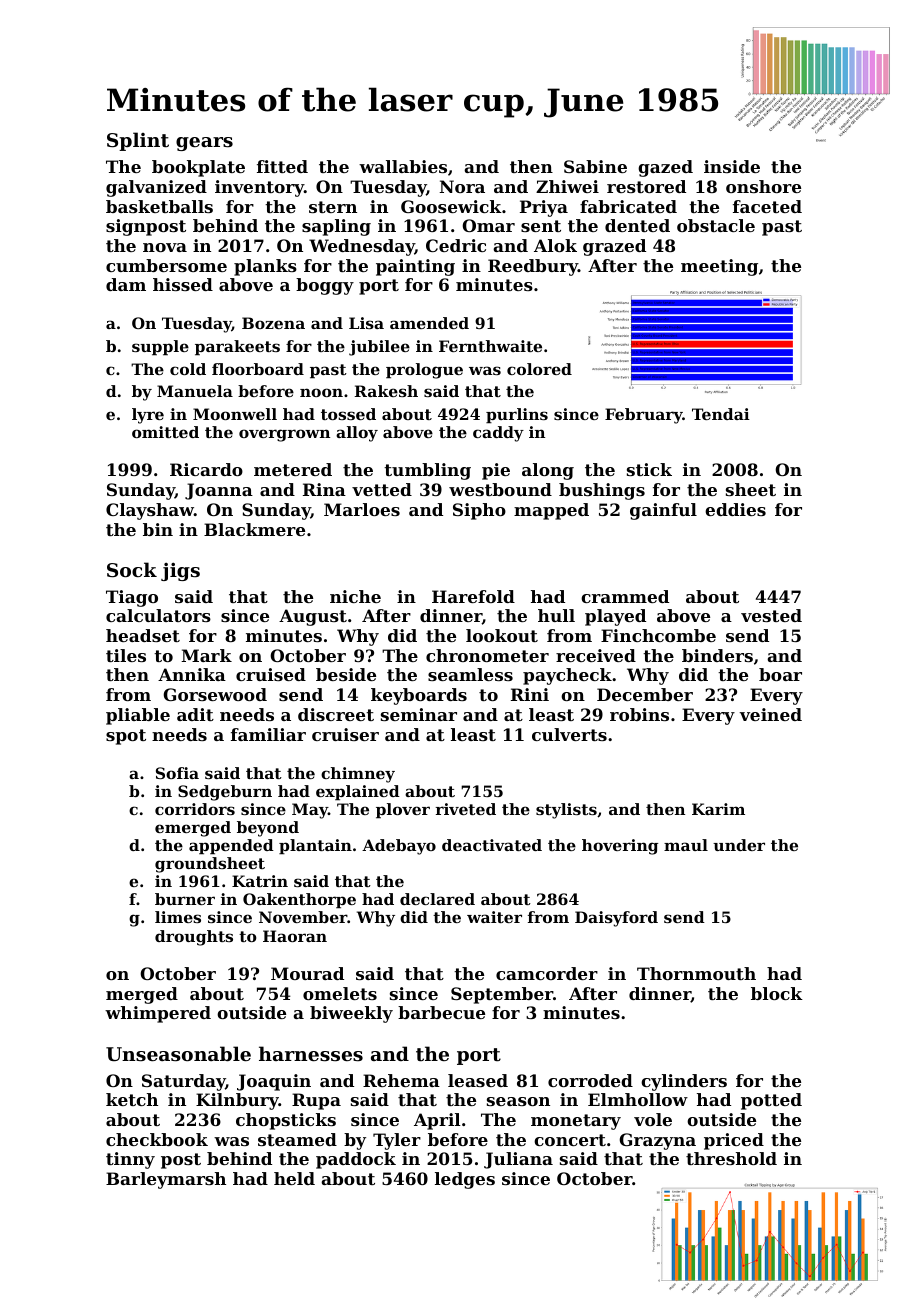 Image resolution: width=908 pixels, height=1316 pixels. I want to click on inventory, so click(259, 188).
